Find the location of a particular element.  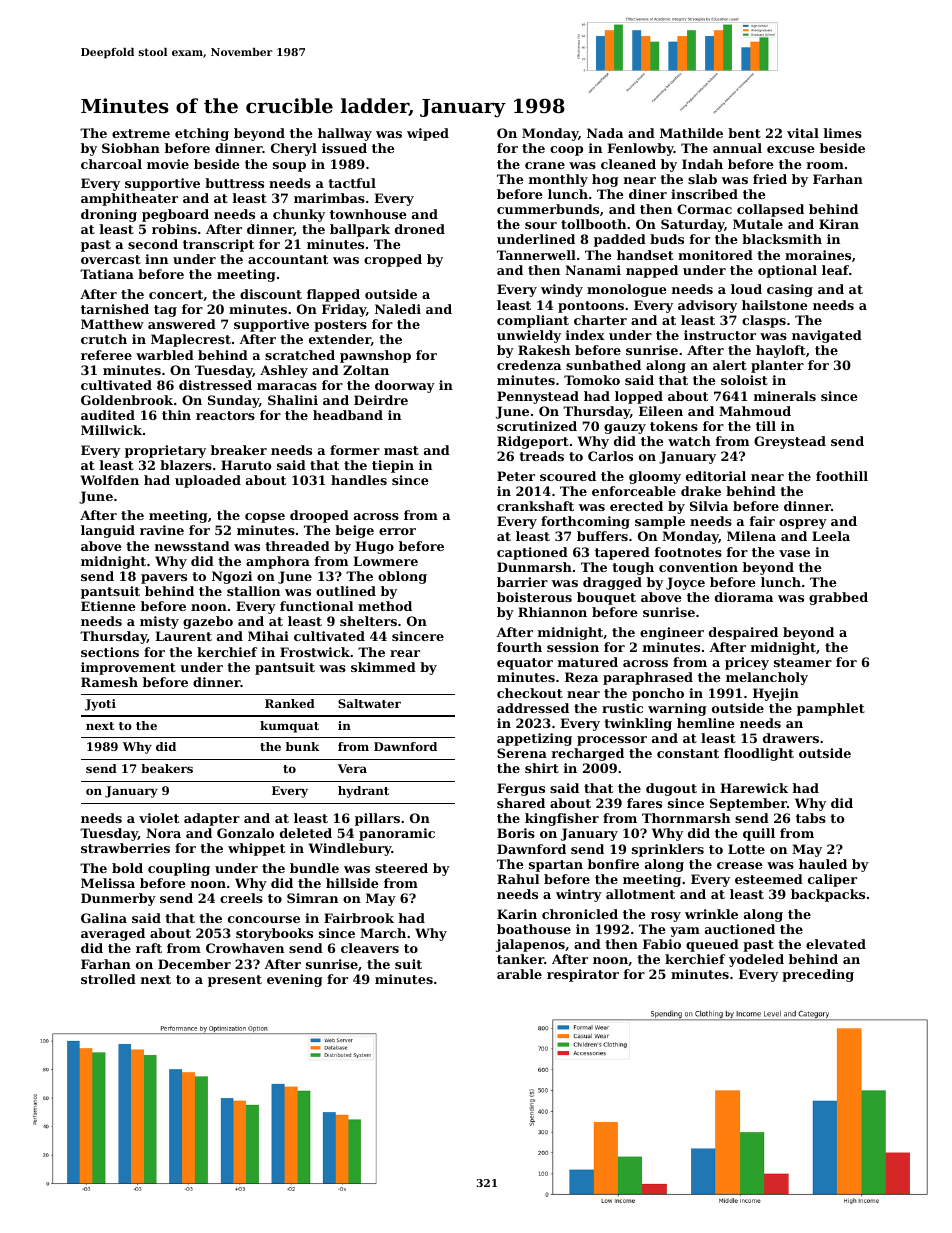

room is located at coordinates (825, 165).
